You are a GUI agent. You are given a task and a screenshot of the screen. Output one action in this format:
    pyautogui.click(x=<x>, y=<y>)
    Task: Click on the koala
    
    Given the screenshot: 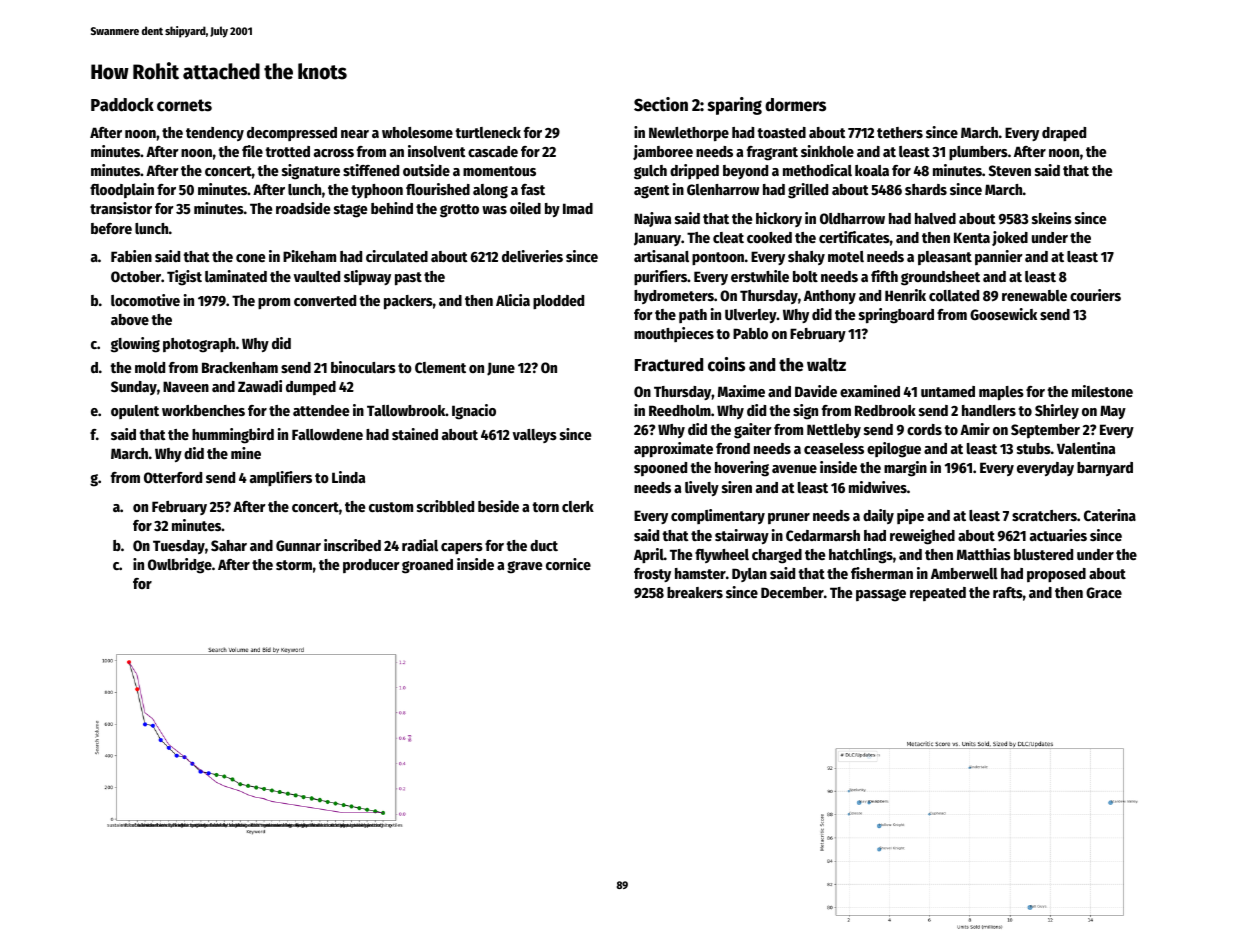 What is the action you would take?
    pyautogui.click(x=872, y=170)
